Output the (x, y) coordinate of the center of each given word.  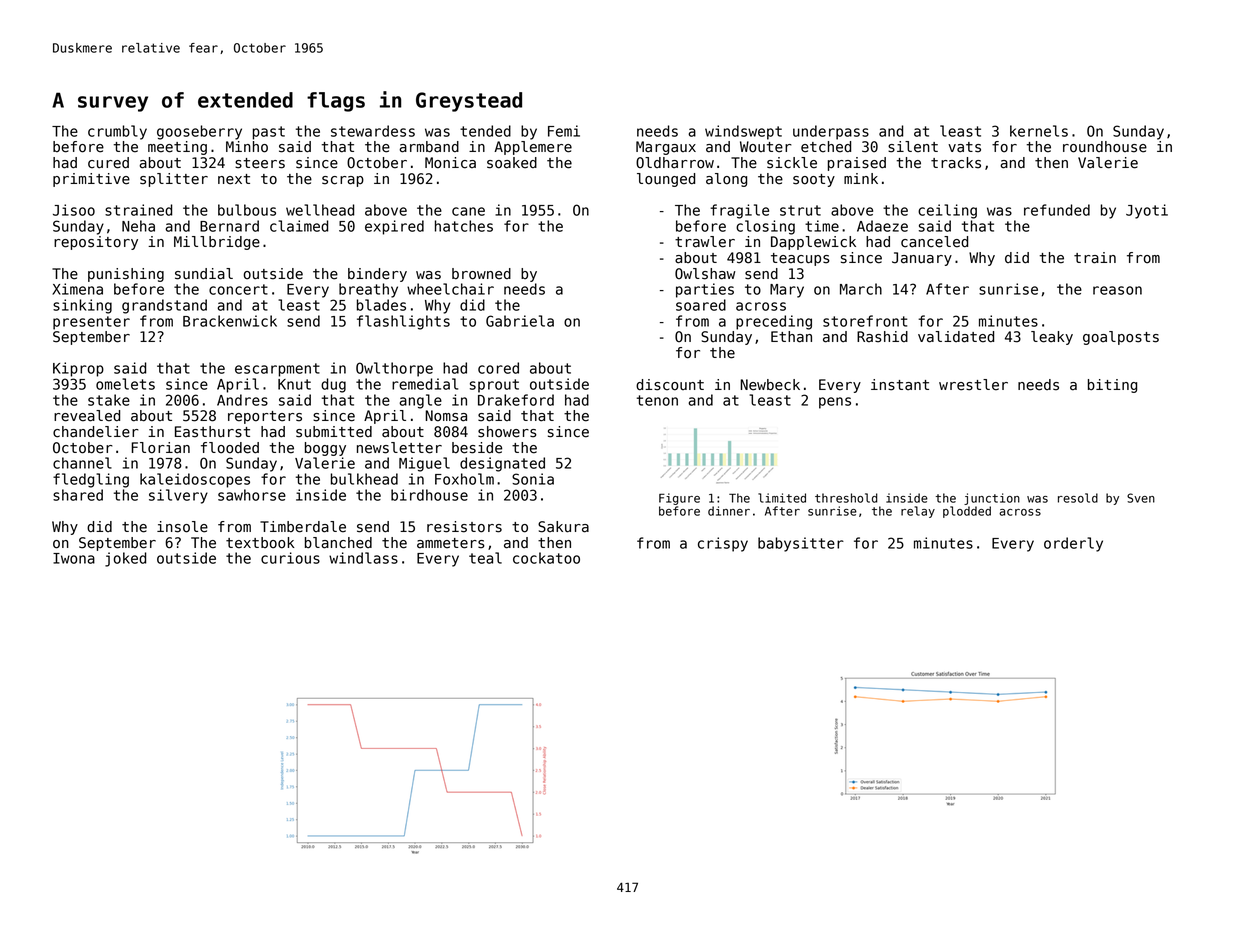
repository (96, 243)
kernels (1039, 131)
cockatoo (546, 558)
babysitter (801, 544)
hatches (464, 226)
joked (125, 559)
